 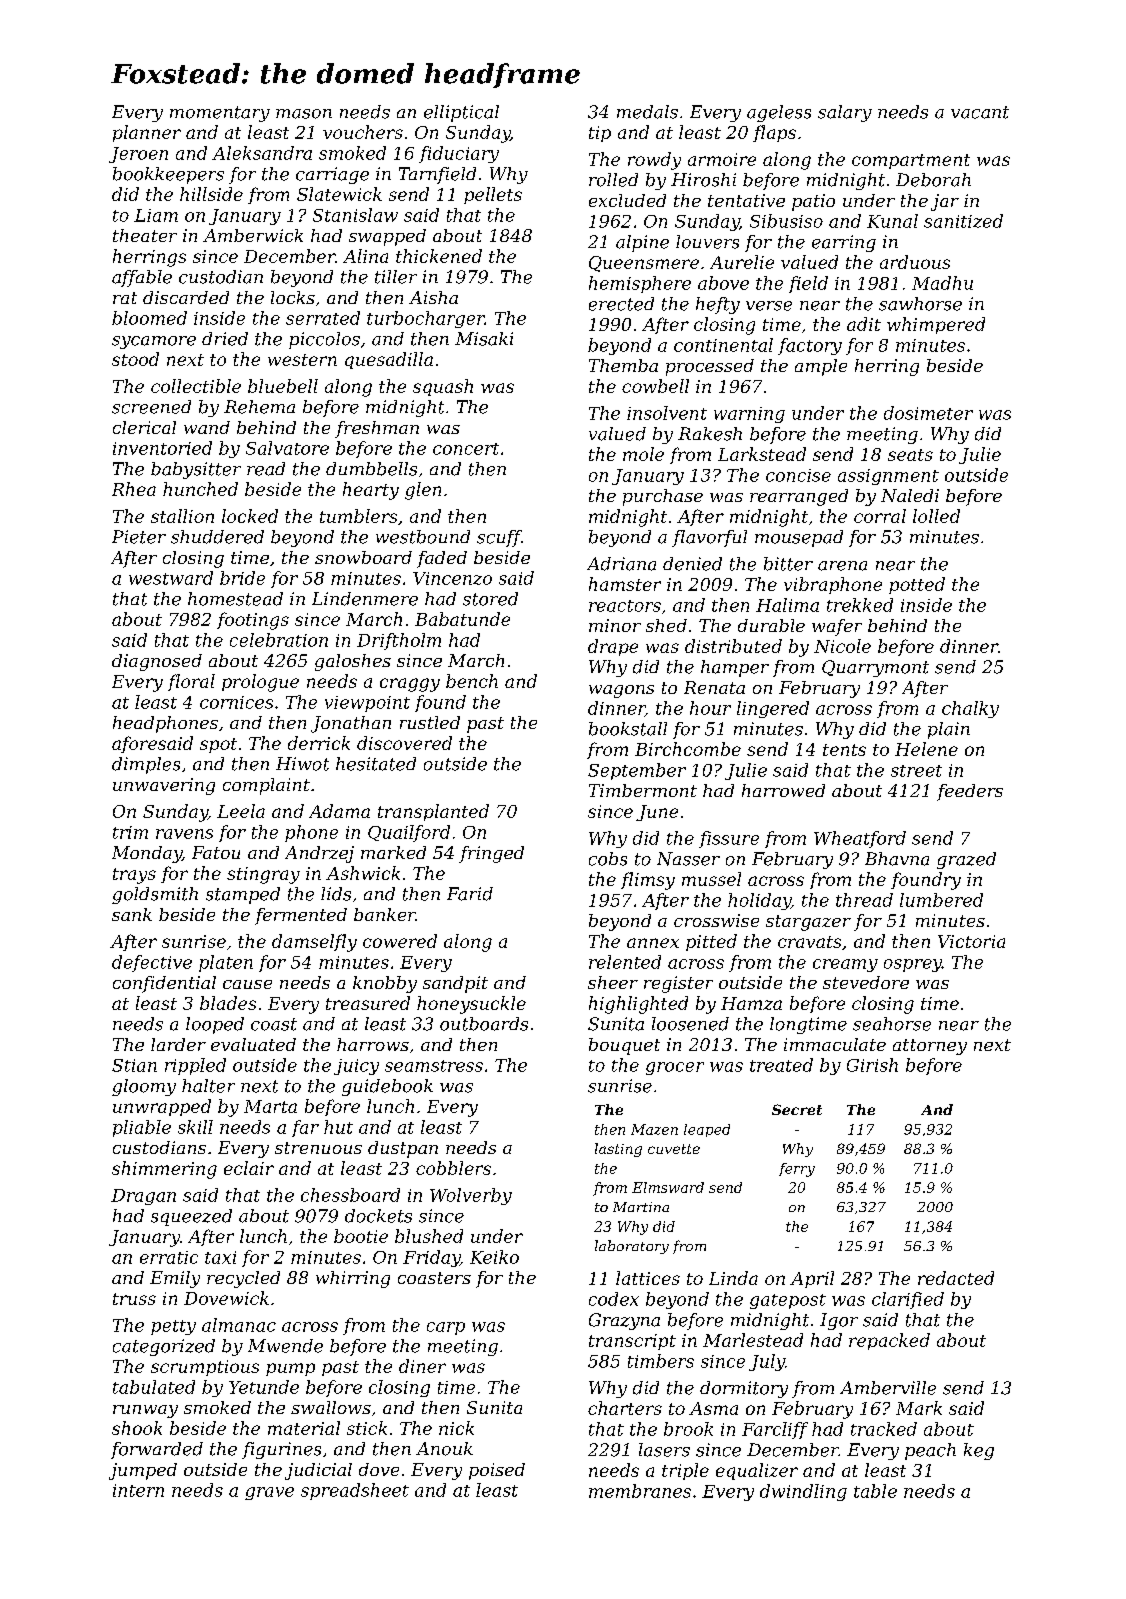 I want to click on squash, so click(x=443, y=387).
